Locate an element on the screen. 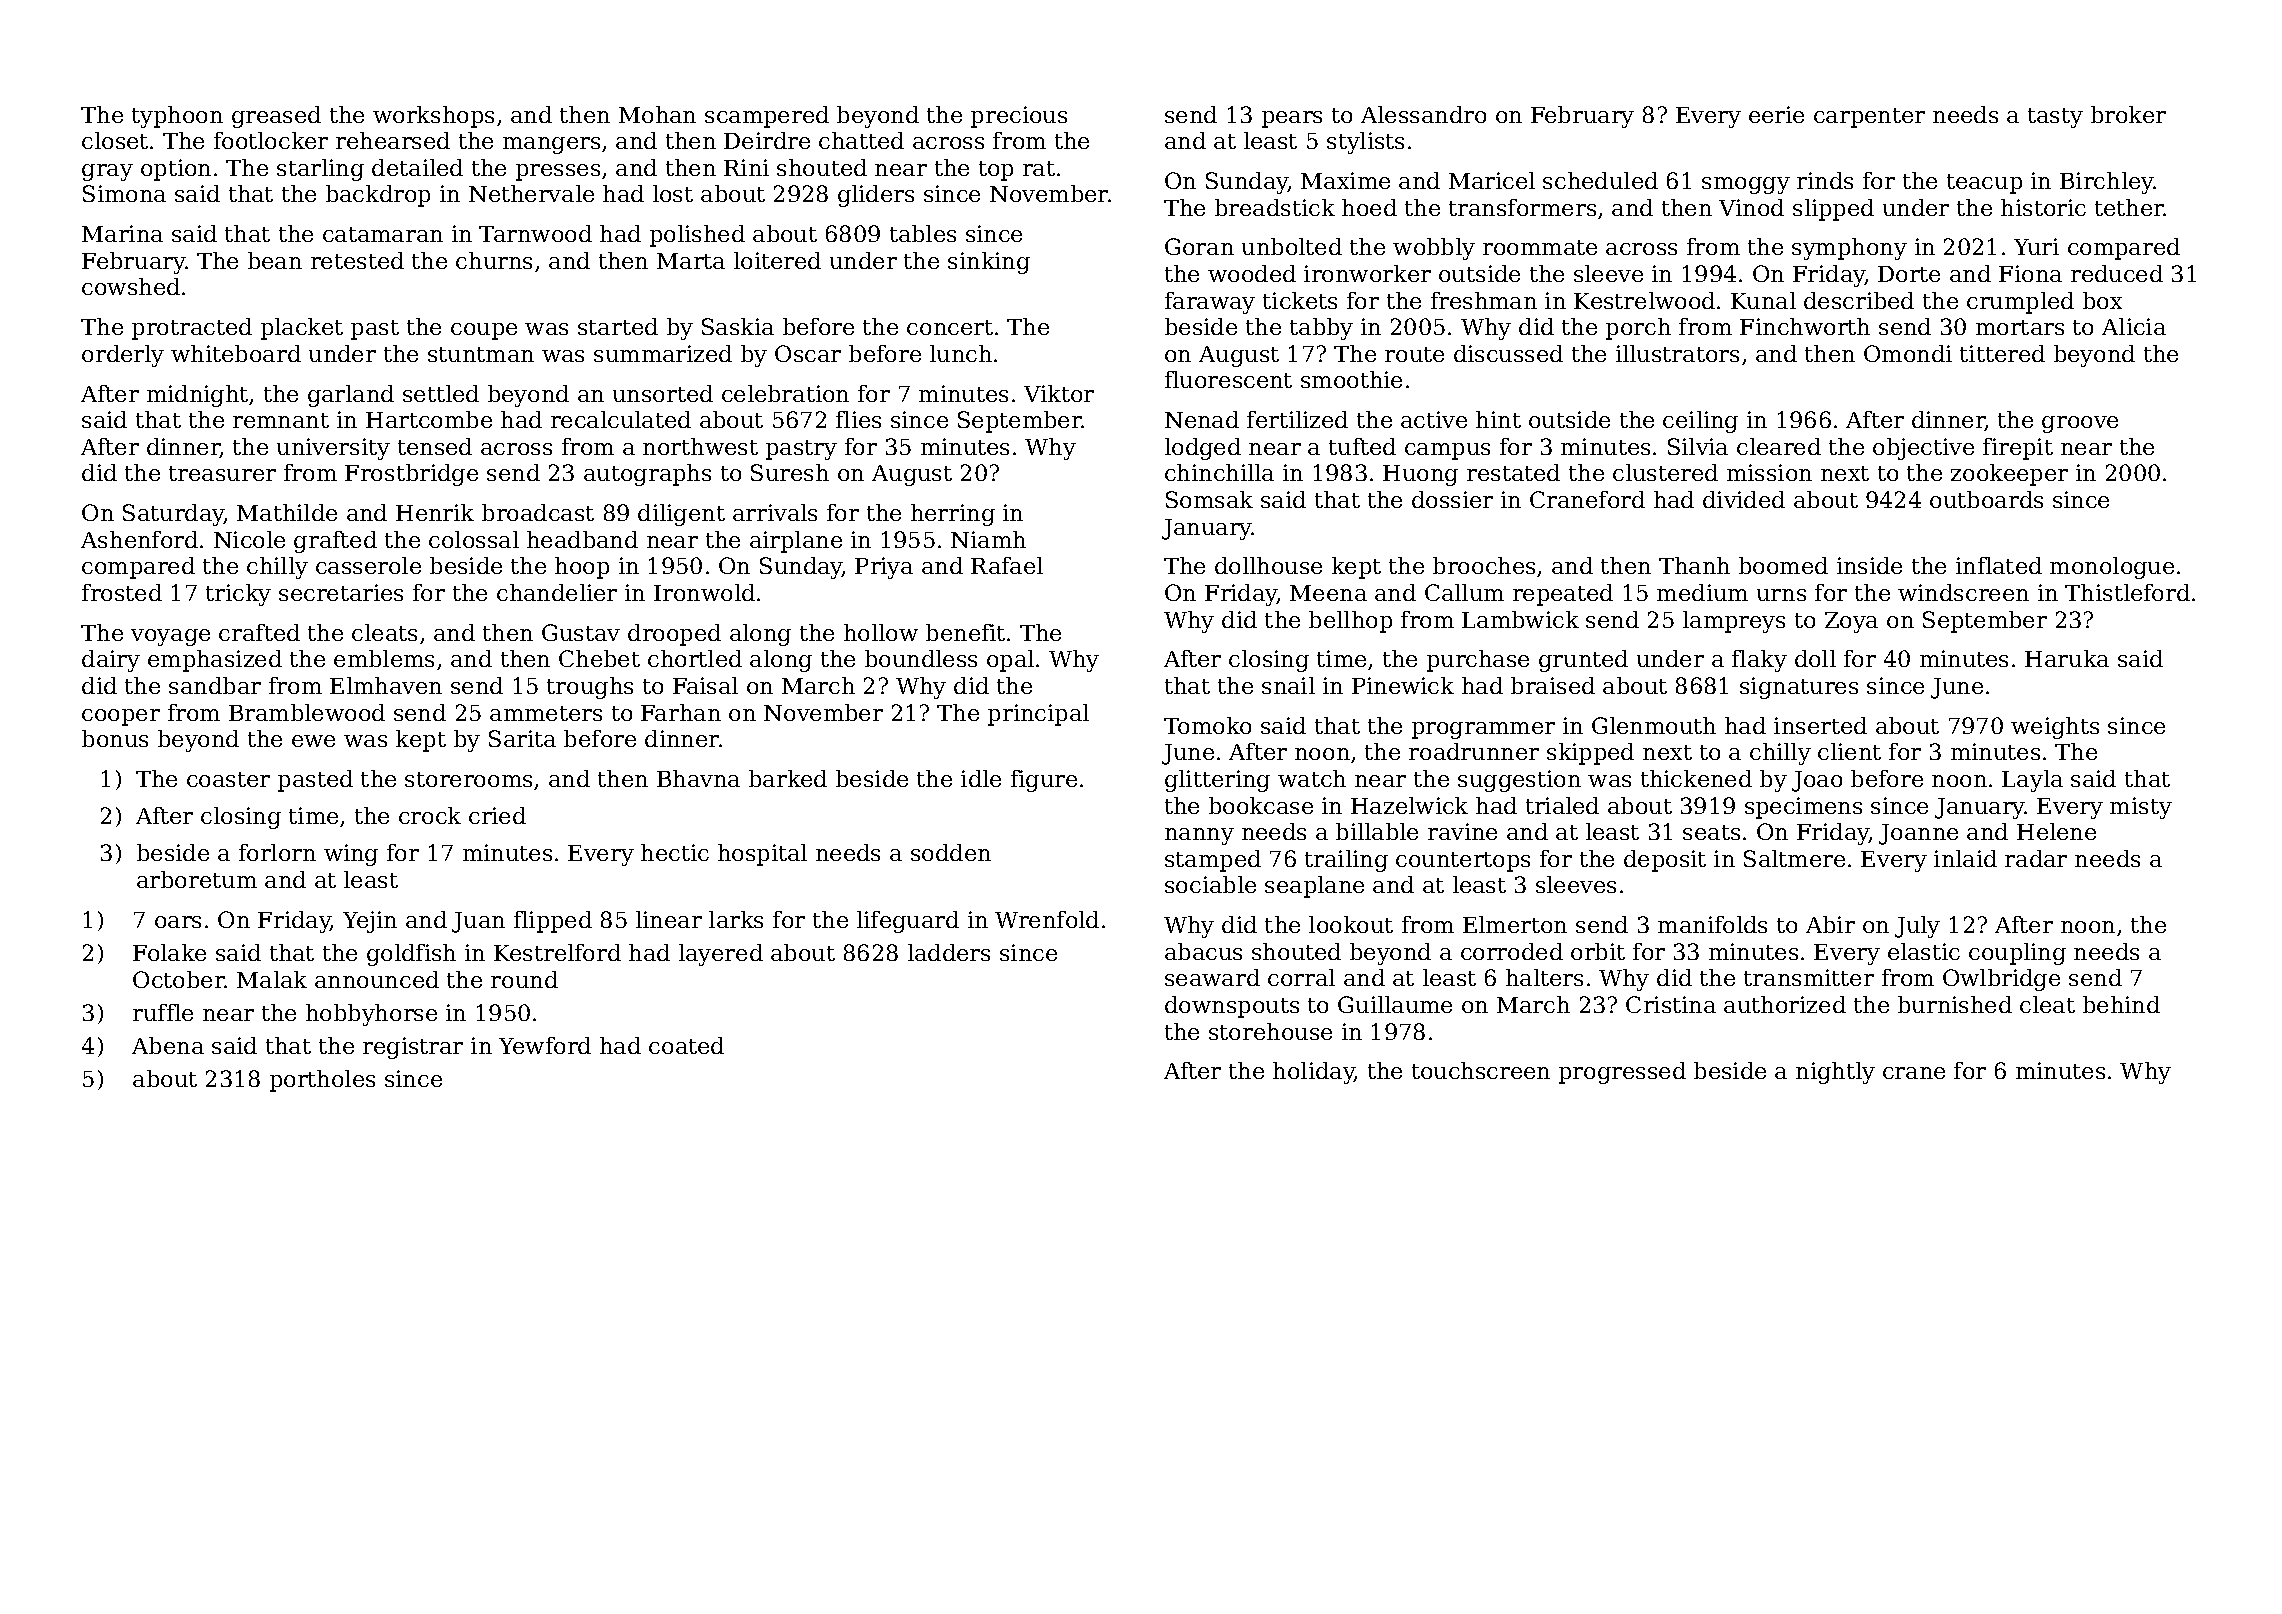  rehearsed is located at coordinates (393, 140).
